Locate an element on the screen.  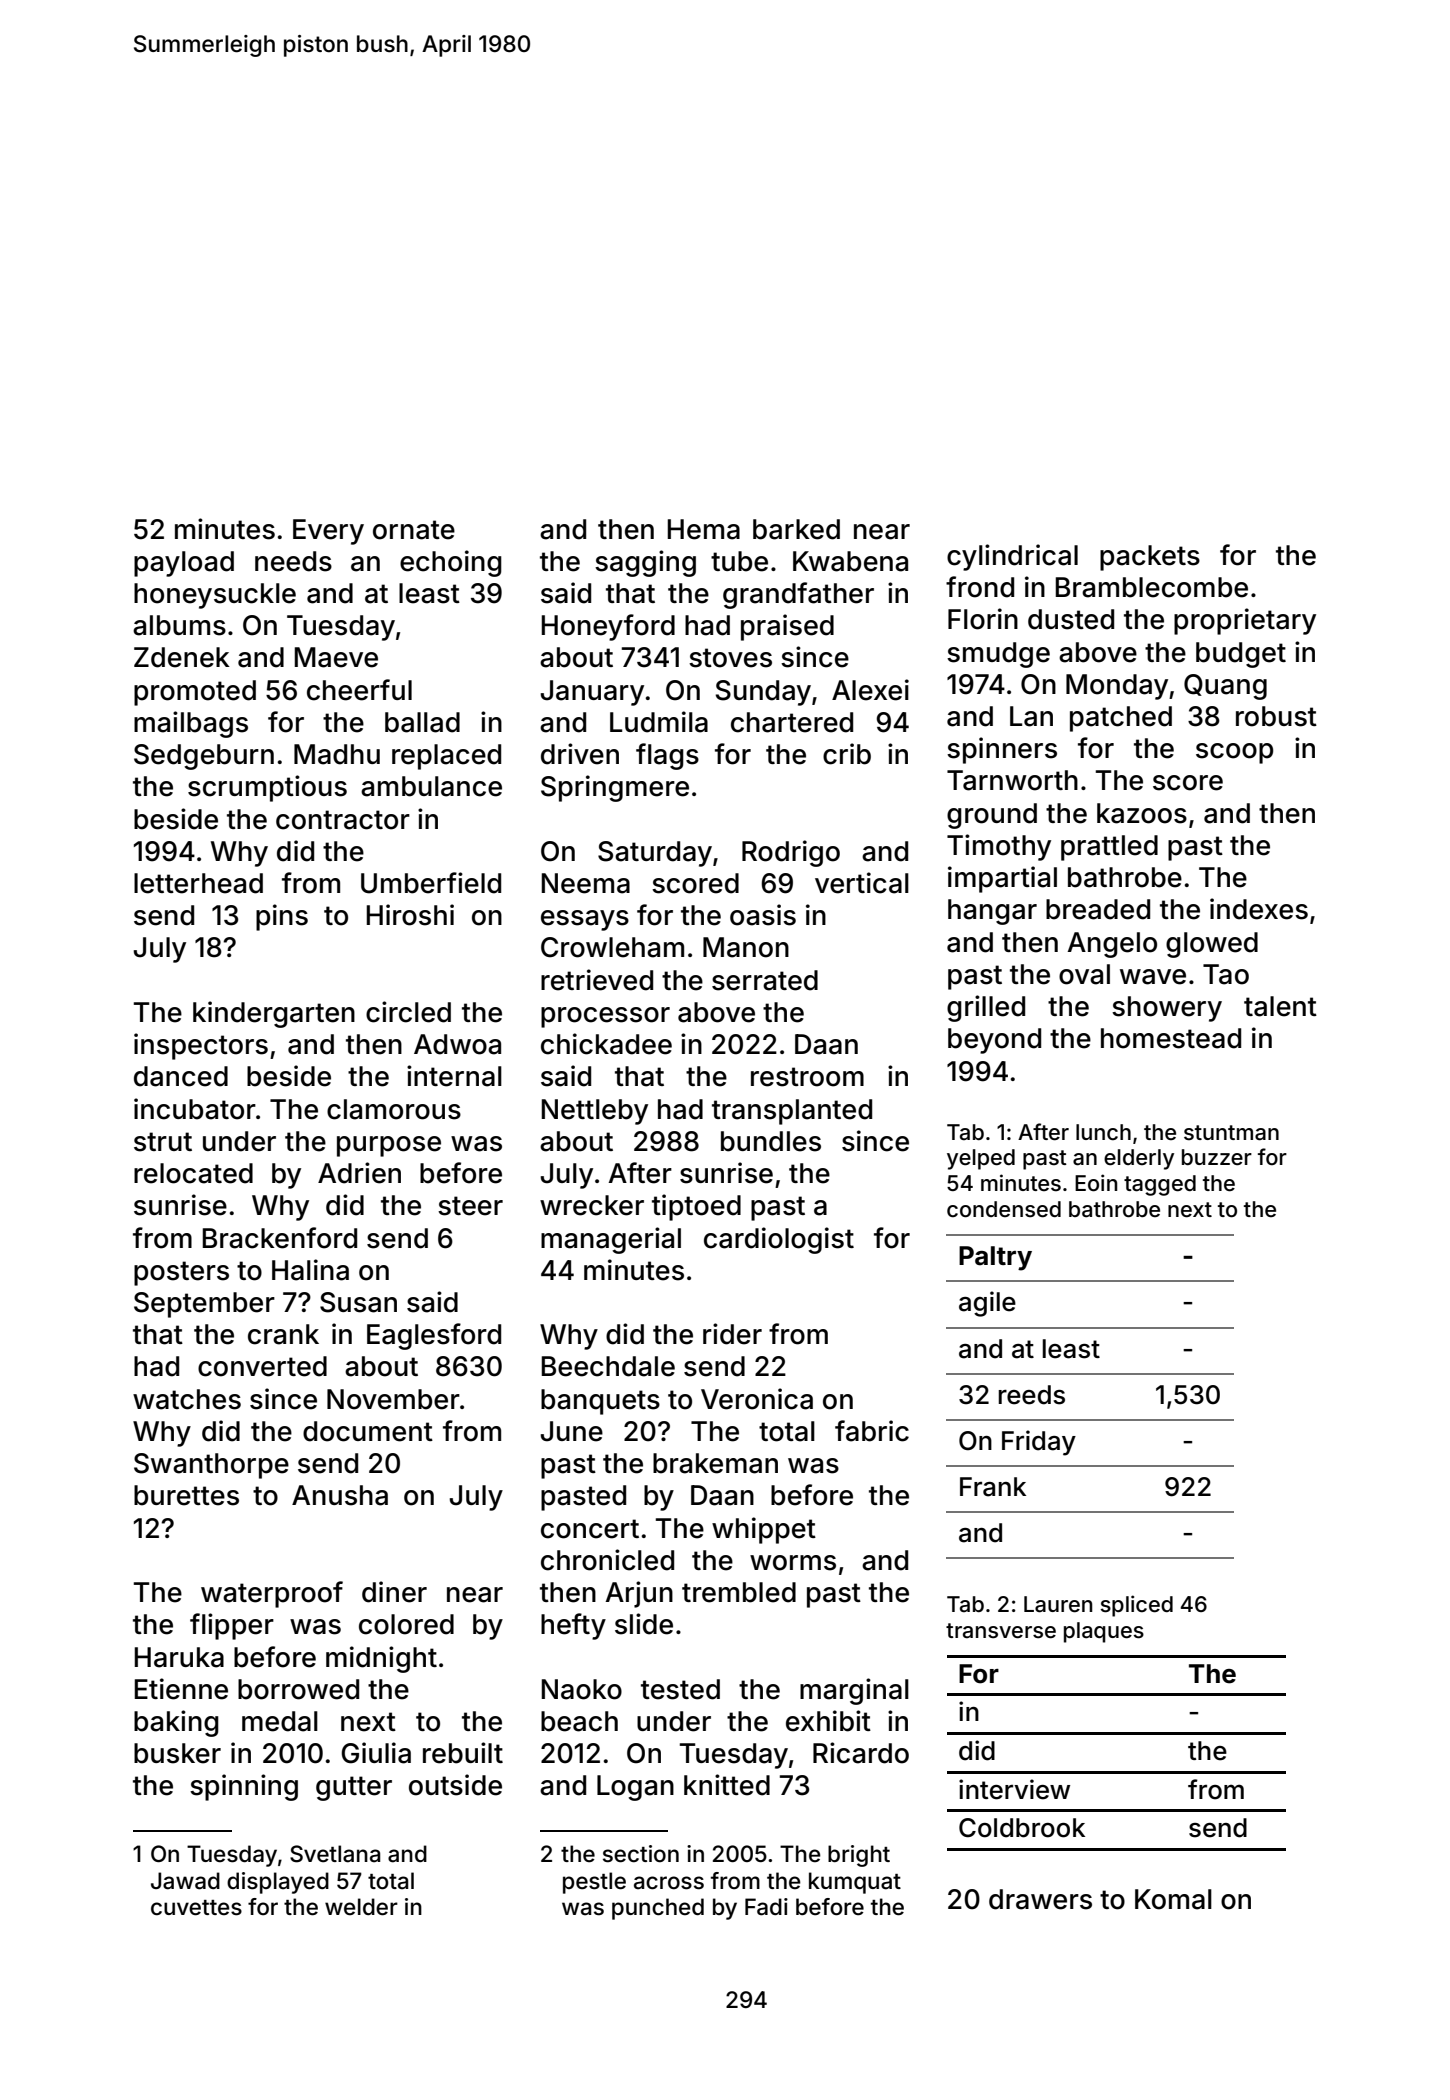
letterhead is located at coordinates (198, 883).
